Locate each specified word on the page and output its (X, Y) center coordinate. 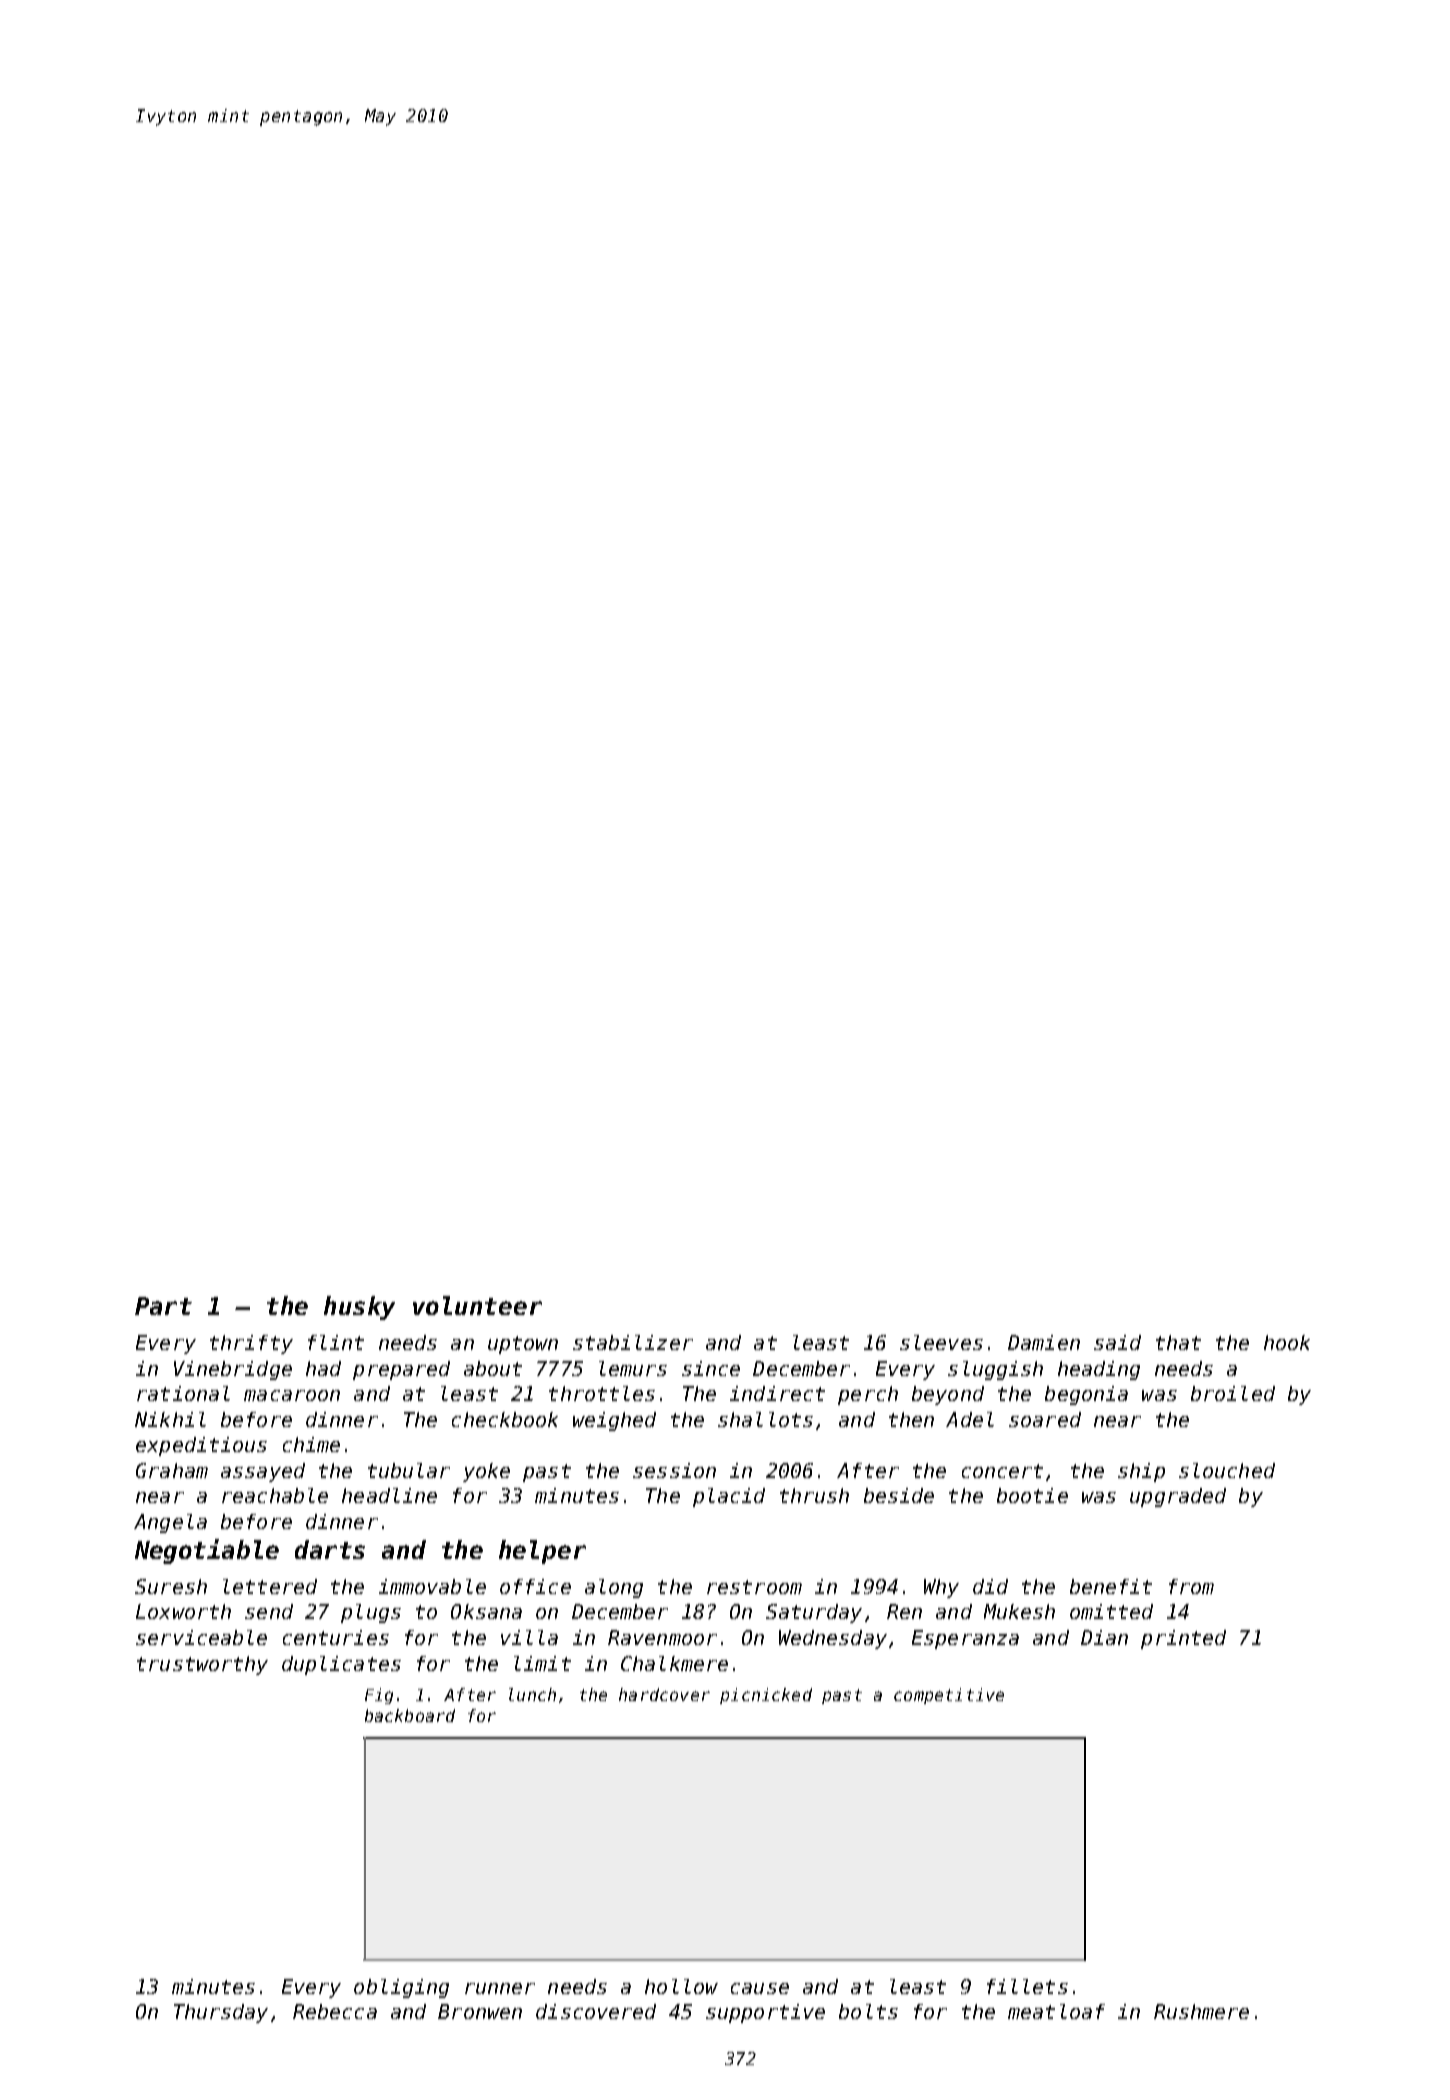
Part (163, 1306)
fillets (1027, 1986)
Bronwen (480, 2011)
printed (1183, 1639)
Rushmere (1201, 2011)
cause (760, 1988)
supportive (765, 2013)
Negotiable (207, 1551)
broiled (1233, 1393)
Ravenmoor (662, 1637)
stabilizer (633, 1342)
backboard (410, 1715)
